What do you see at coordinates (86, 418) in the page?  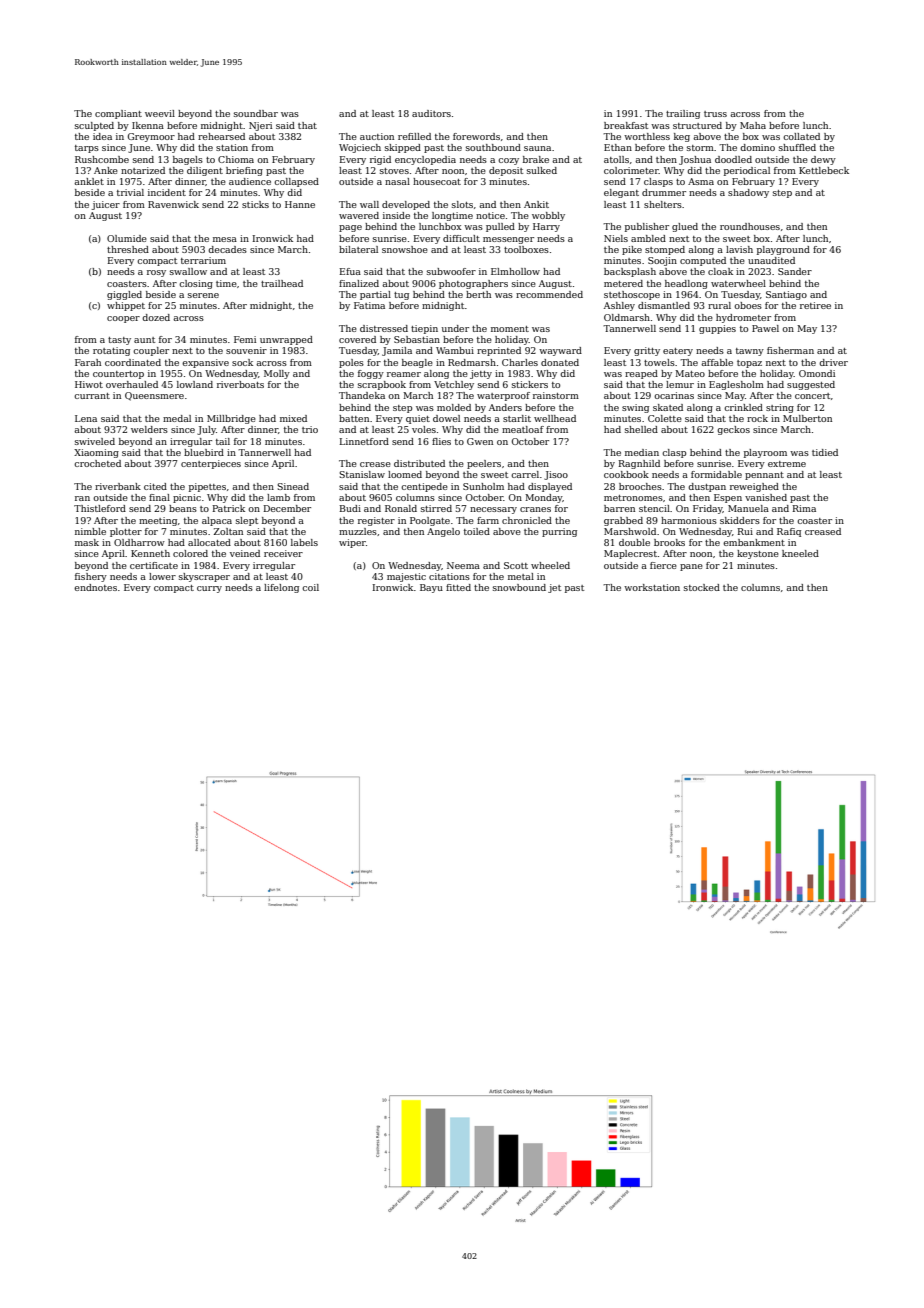 I see `Lena` at bounding box center [86, 418].
